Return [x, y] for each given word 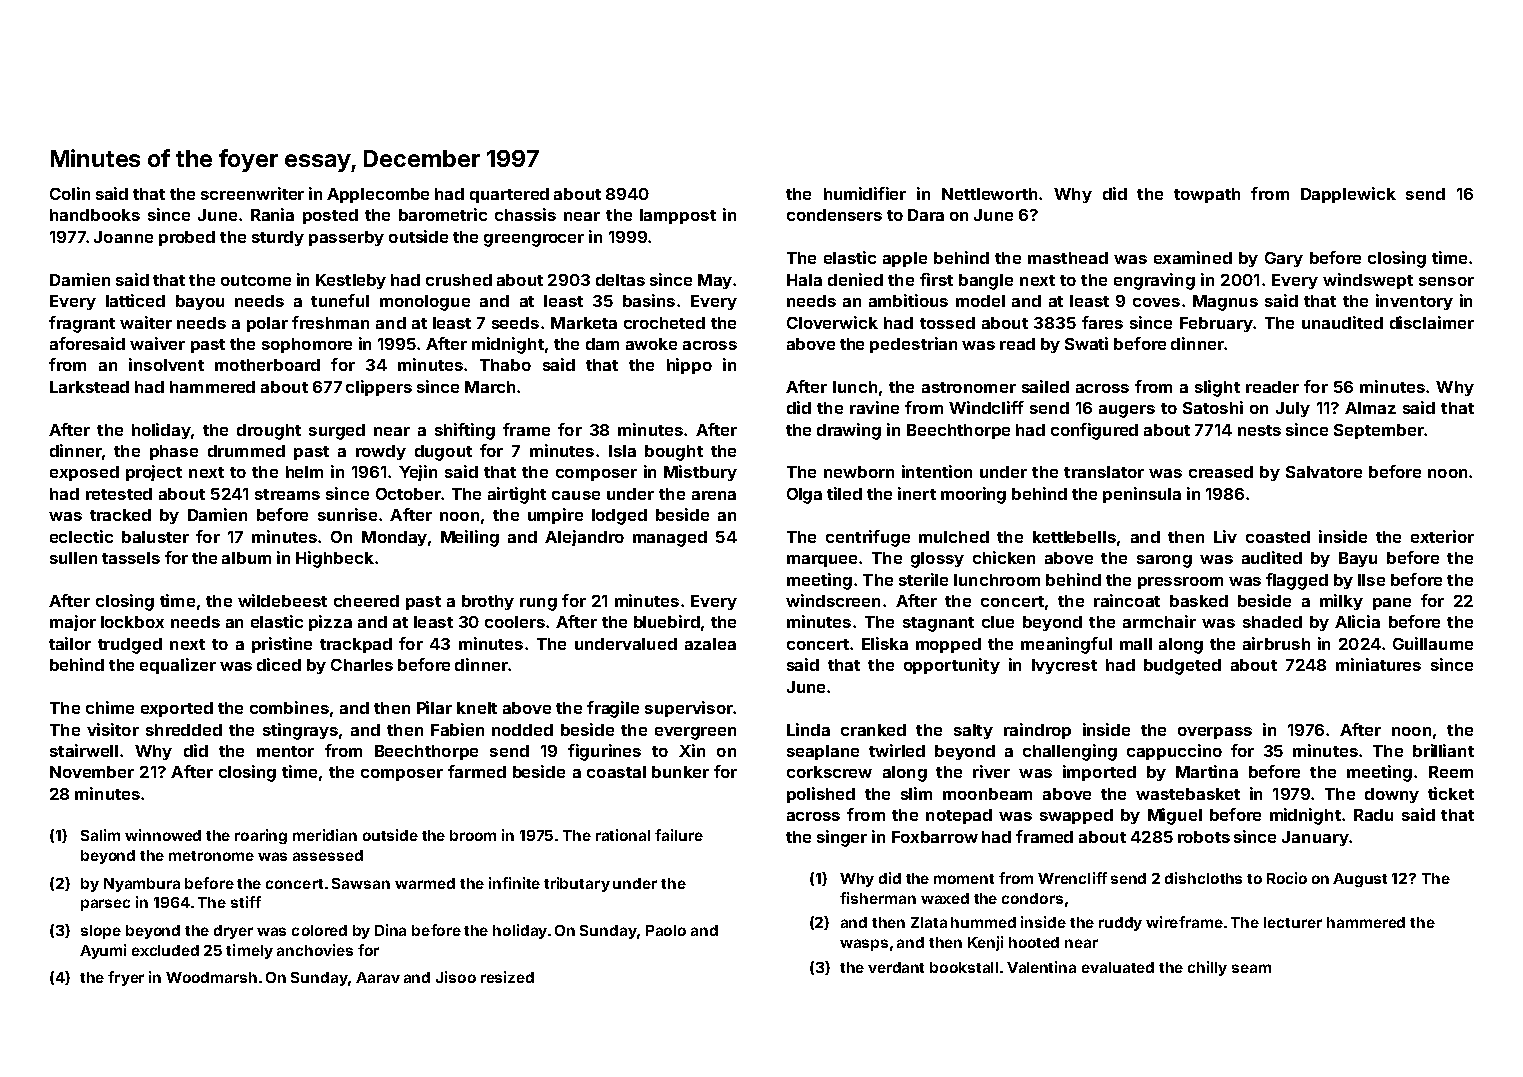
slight [1217, 388]
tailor [70, 643]
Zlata [929, 922]
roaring [261, 836]
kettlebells [1074, 537]
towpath [1207, 195]
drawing [849, 431]
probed [187, 238]
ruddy [1120, 924]
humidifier [865, 193]
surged [337, 432]
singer [842, 838]
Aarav [378, 977]
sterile [923, 579]
